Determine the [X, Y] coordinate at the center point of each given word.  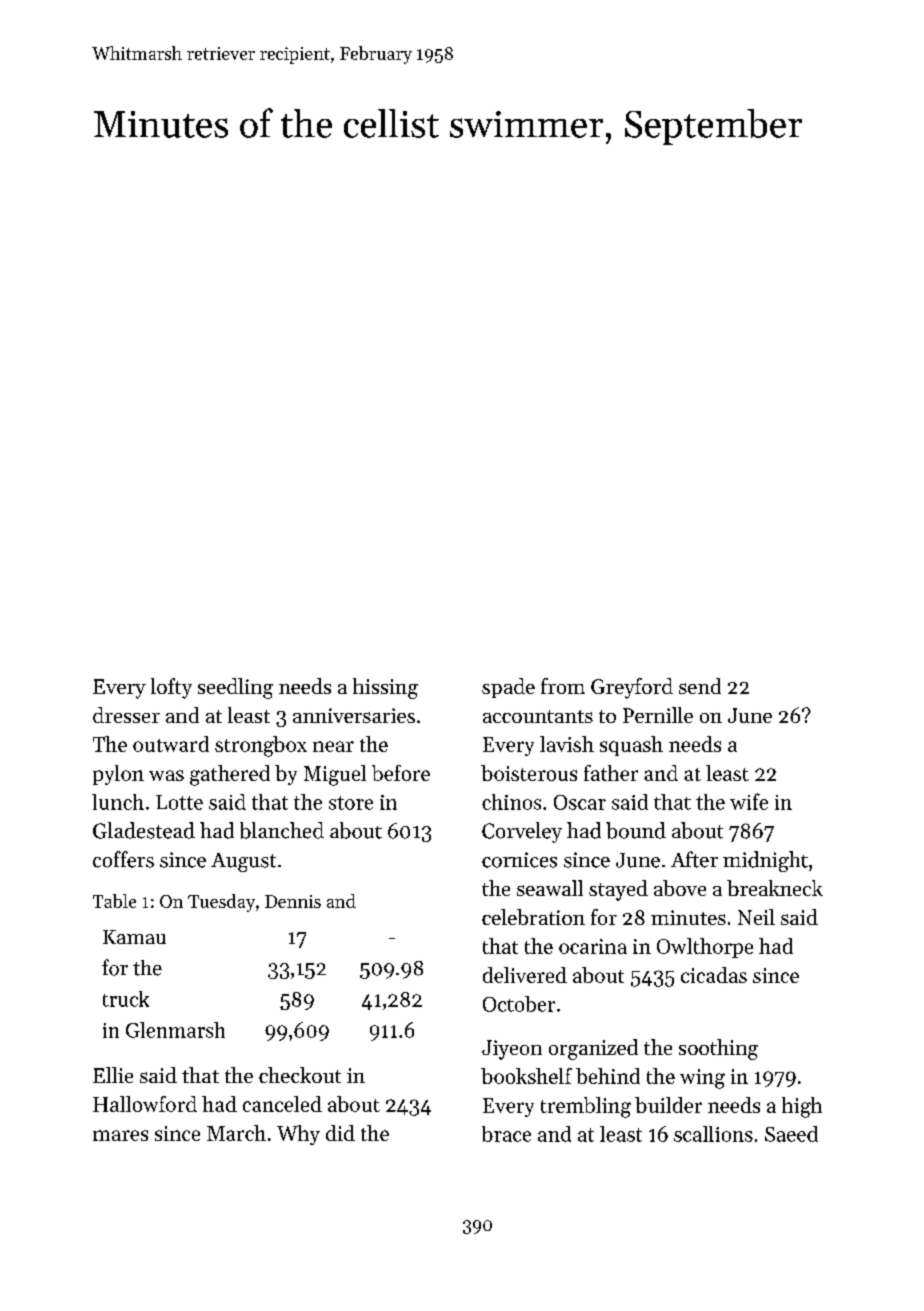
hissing [385, 688]
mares [120, 1135]
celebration [533, 917]
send [700, 686]
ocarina [593, 946]
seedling [235, 688]
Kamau [134, 937]
